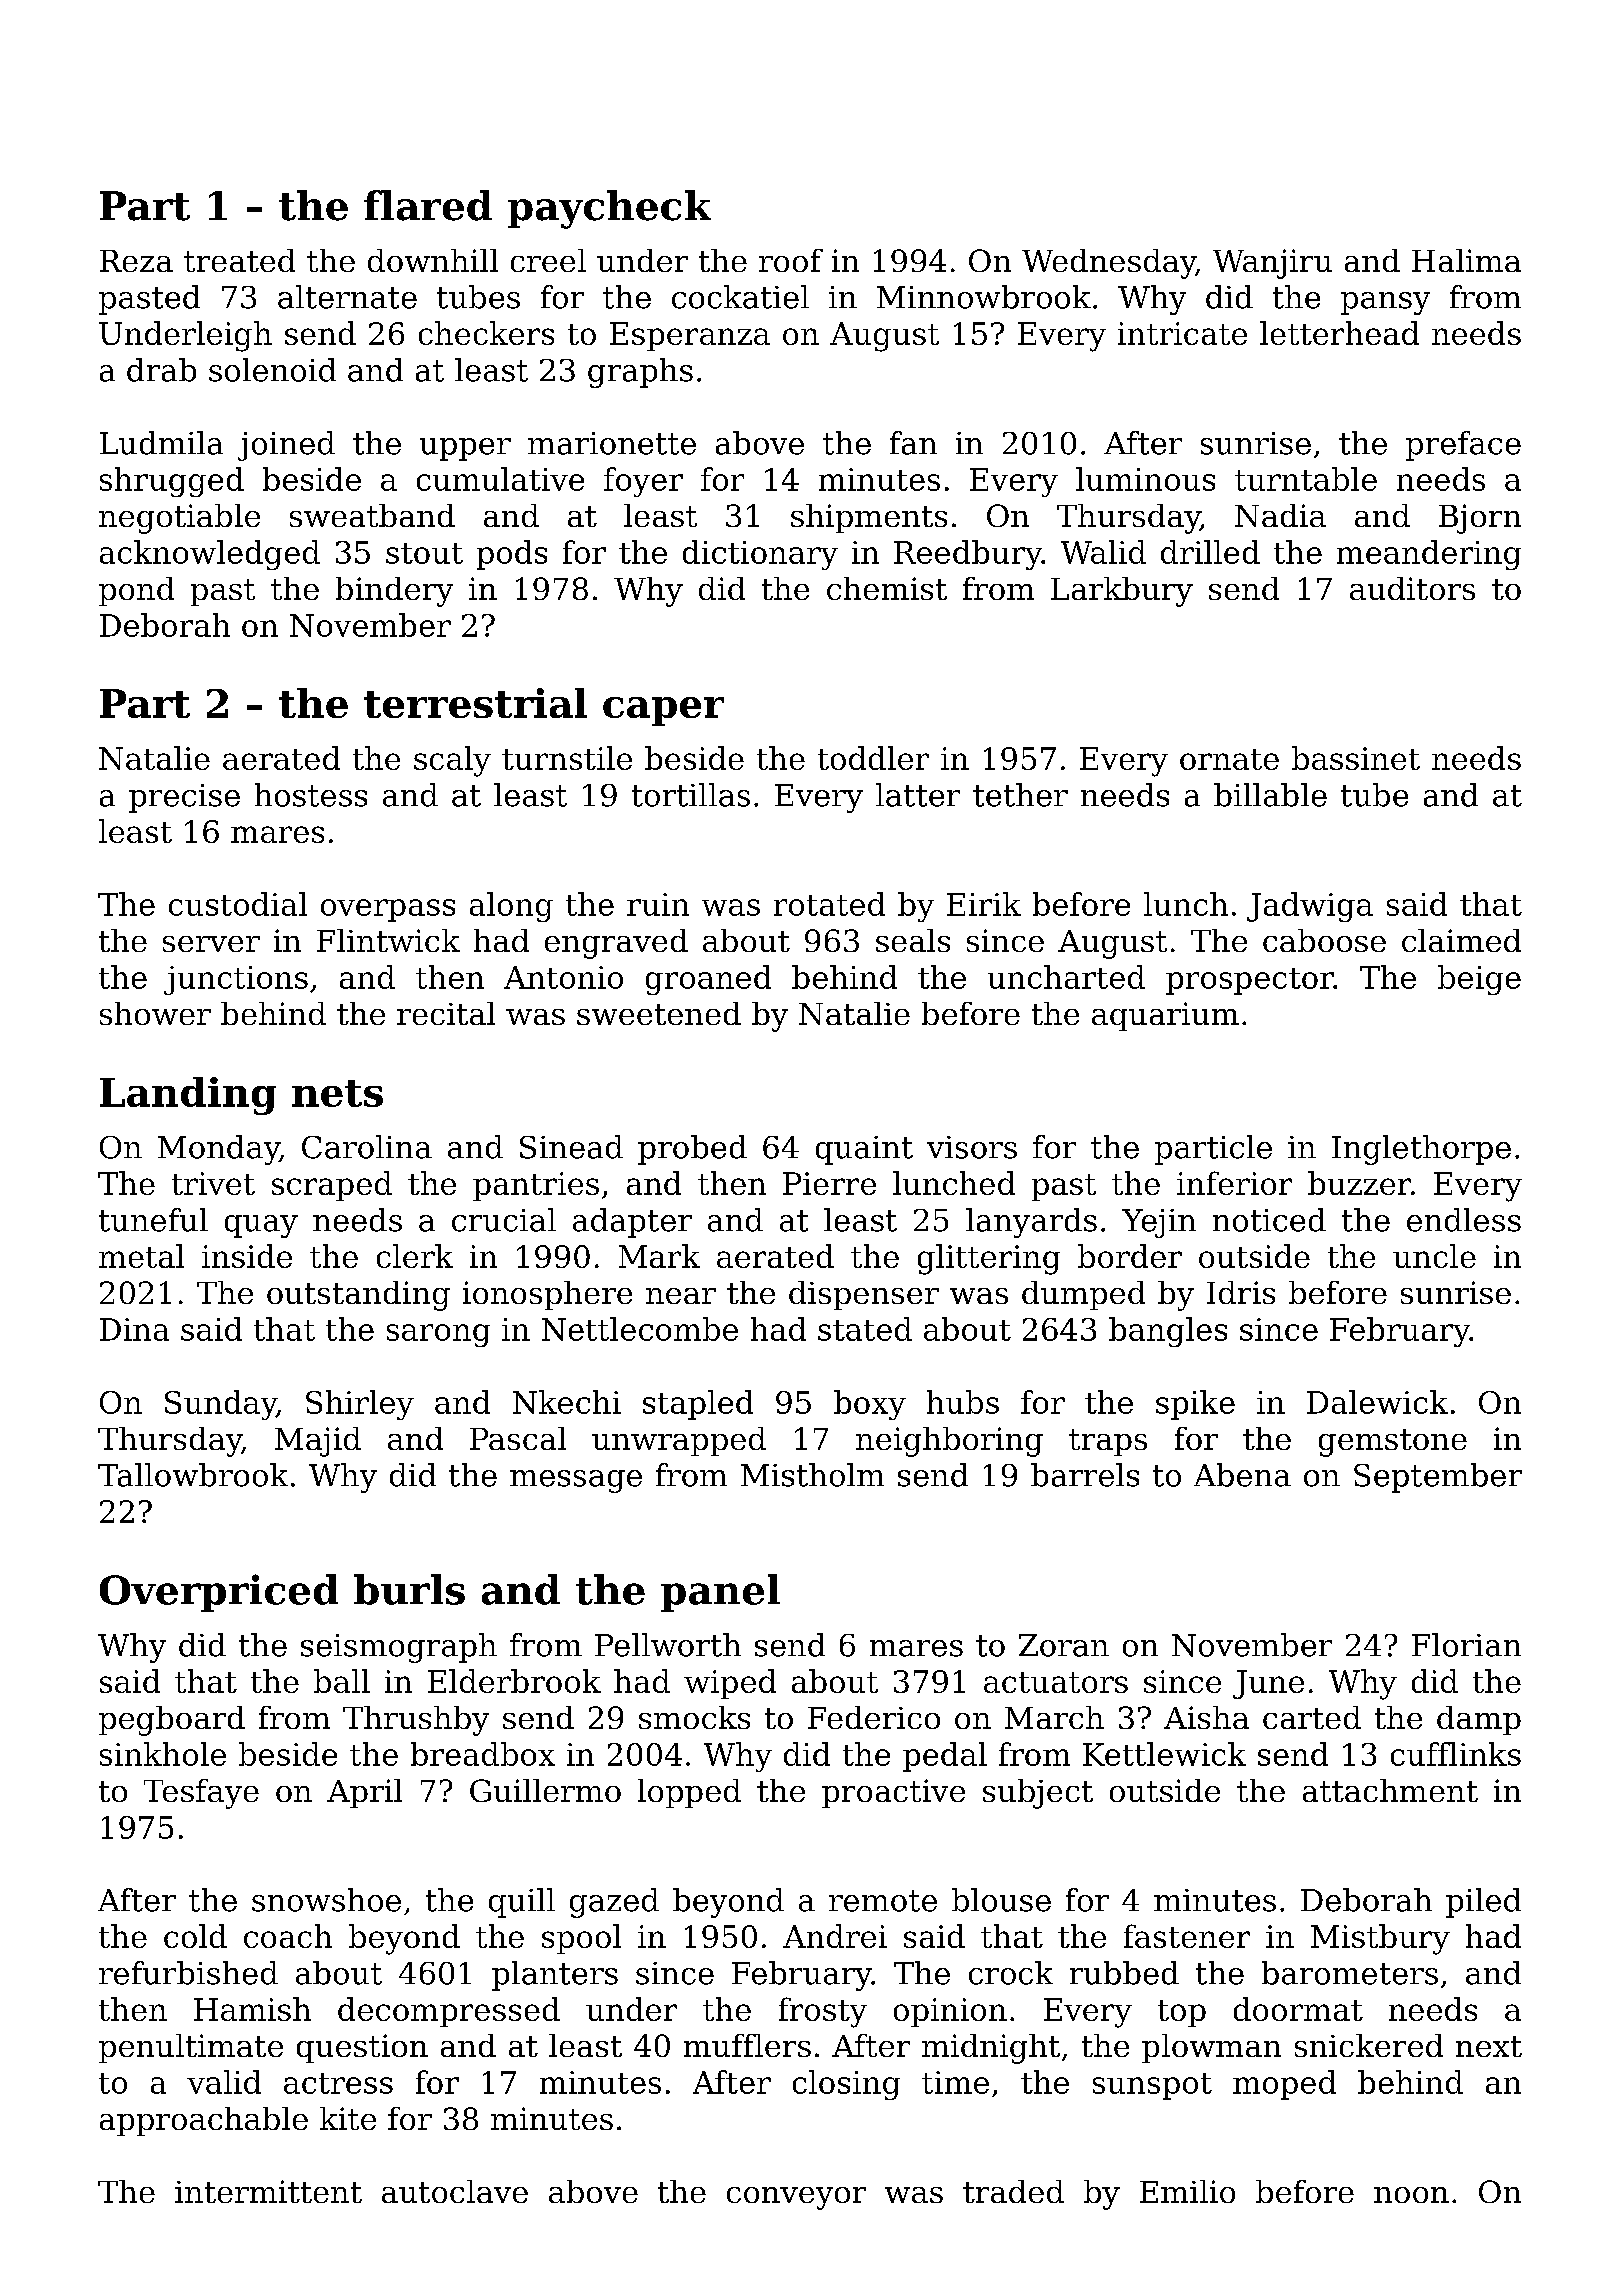 The image size is (1620, 2292). Describe the element at coordinates (475, 703) in the page. I see `terrestrial` at that location.
